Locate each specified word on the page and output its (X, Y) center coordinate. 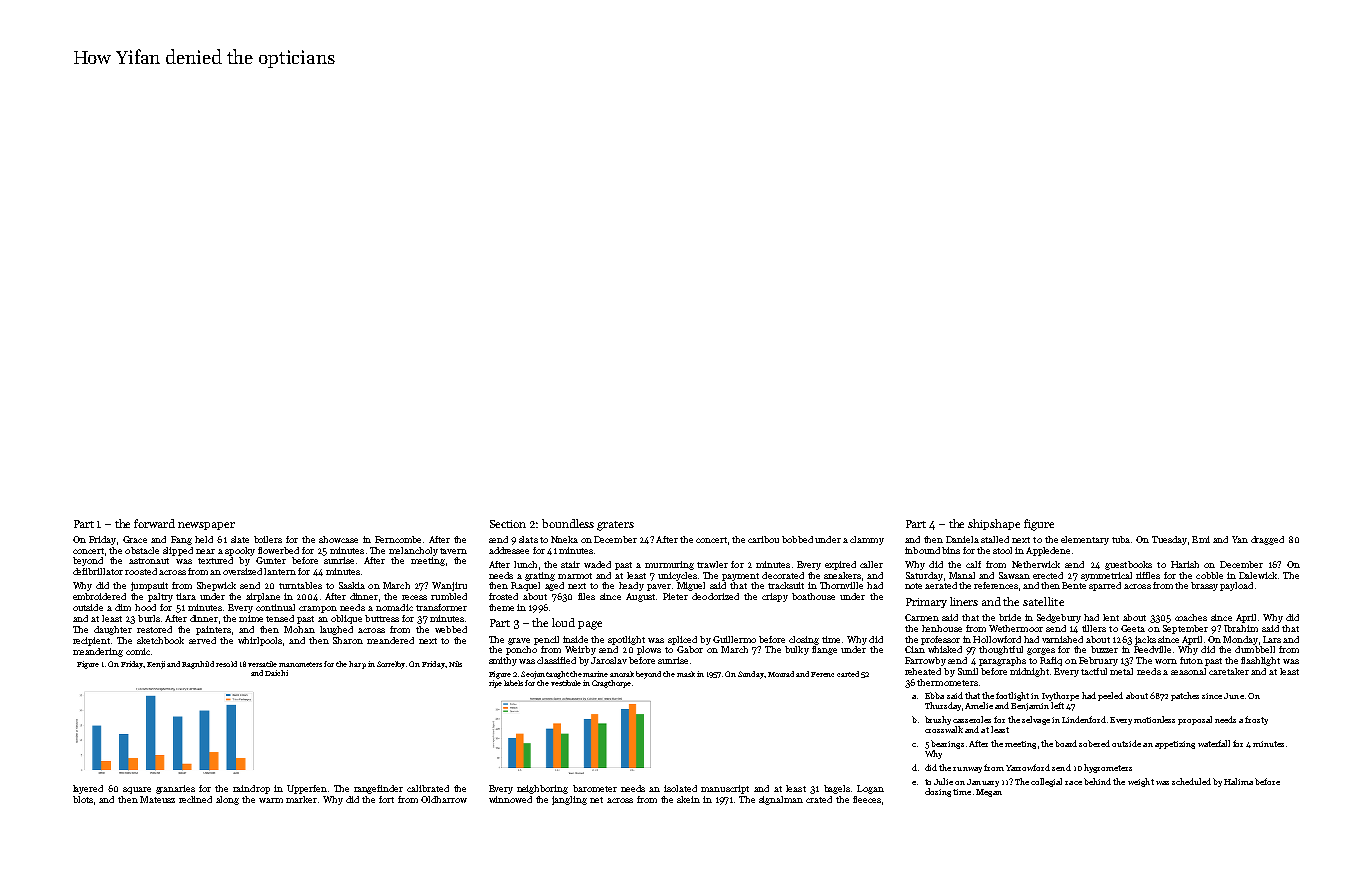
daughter (113, 630)
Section (508, 524)
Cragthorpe (611, 684)
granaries (175, 789)
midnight (1029, 672)
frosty (1256, 720)
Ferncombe (398, 539)
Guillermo (734, 639)
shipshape (994, 524)
